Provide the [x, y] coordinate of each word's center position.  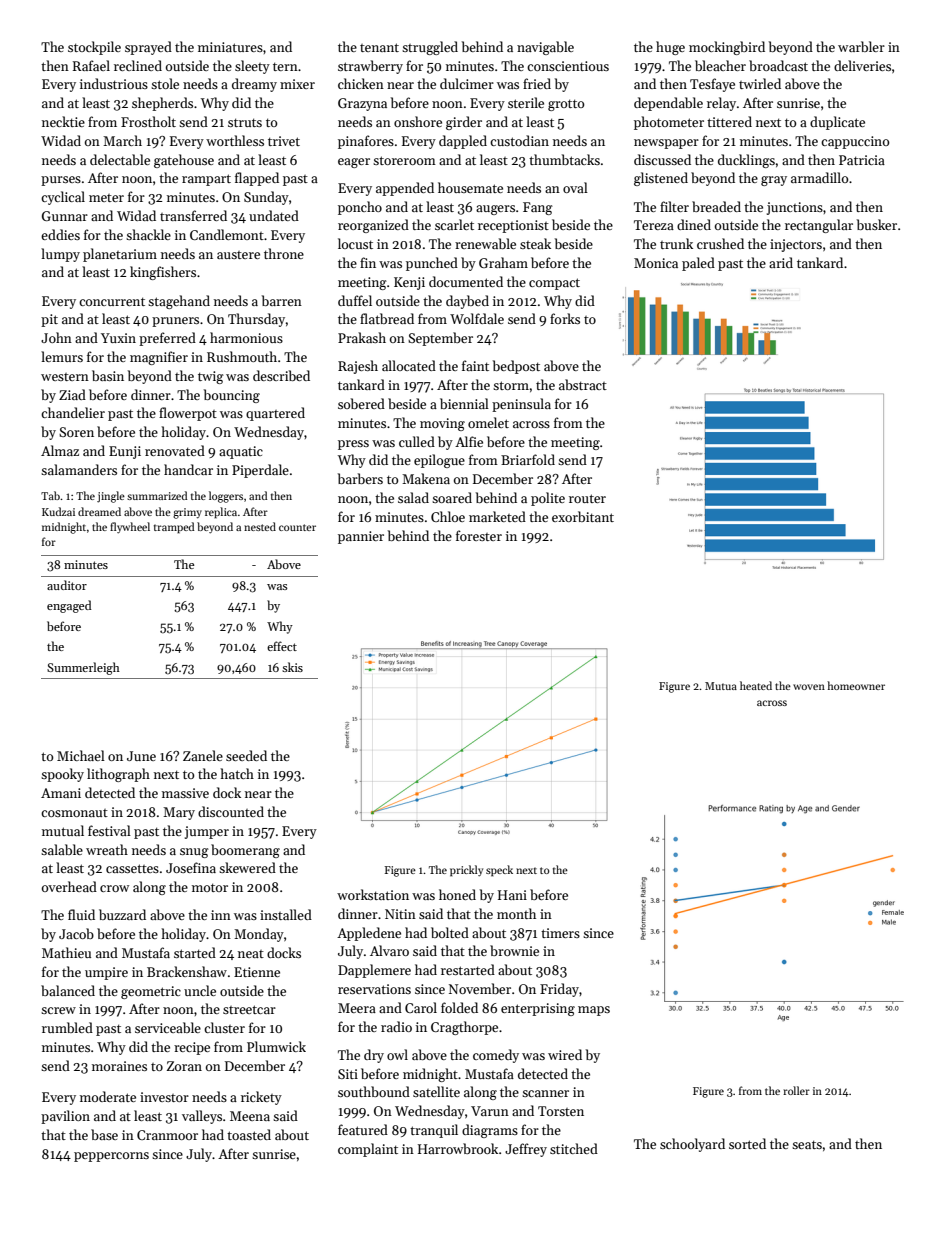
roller [796, 1090]
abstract [583, 384]
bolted [450, 932]
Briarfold [528, 459]
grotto [566, 105]
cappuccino [855, 142]
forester [479, 535]
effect [282, 646]
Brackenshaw [187, 971]
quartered [275, 414]
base [104, 1134]
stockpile [94, 48]
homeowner [856, 685]
